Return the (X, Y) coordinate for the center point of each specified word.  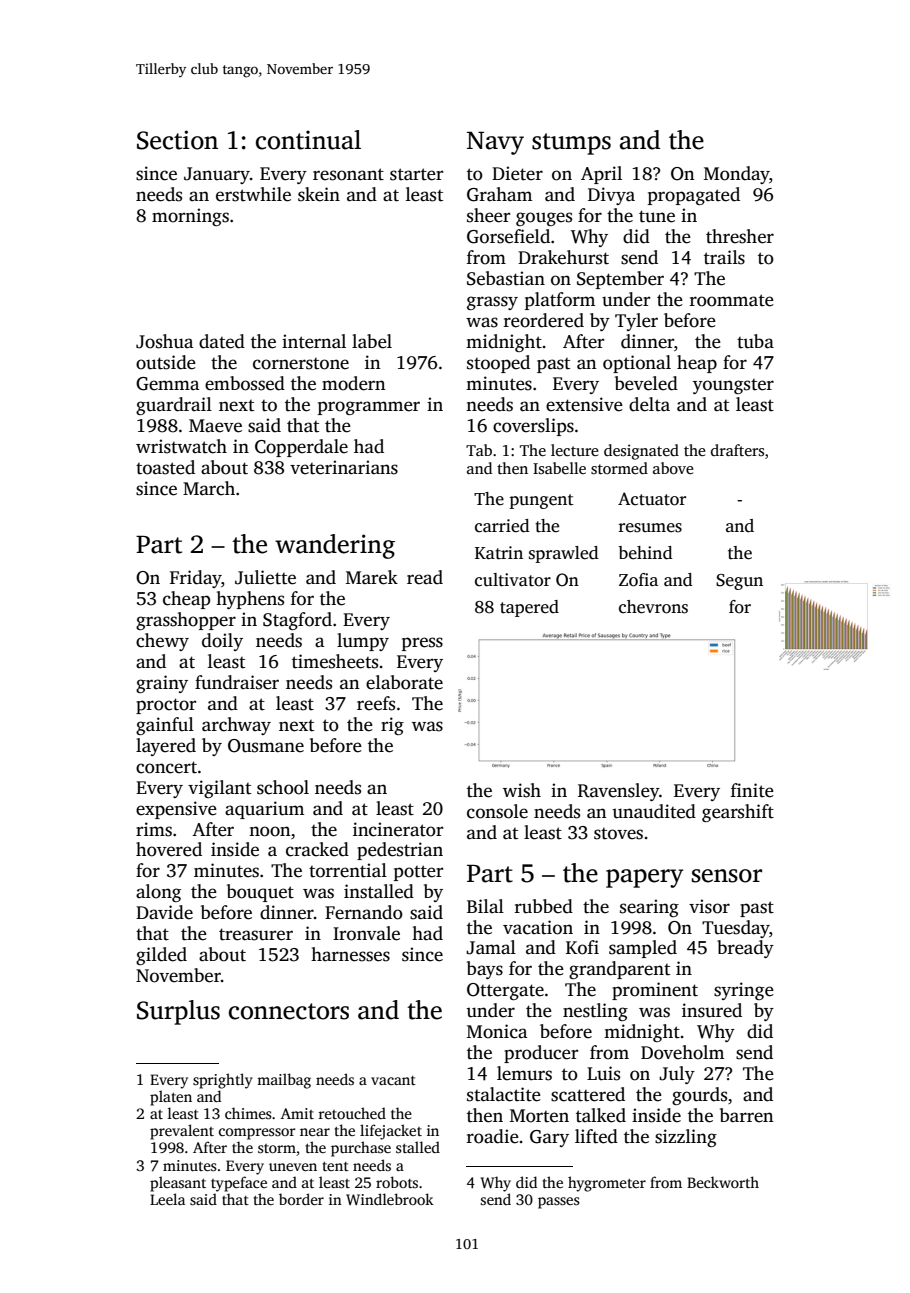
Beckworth (723, 1182)
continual (308, 140)
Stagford (297, 621)
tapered (529, 608)
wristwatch (181, 446)
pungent (541, 501)
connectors (289, 1011)
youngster (733, 386)
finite (752, 790)
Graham (499, 194)
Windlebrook (390, 1199)
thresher (740, 236)
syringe (744, 991)
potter (418, 873)
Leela (167, 1199)
